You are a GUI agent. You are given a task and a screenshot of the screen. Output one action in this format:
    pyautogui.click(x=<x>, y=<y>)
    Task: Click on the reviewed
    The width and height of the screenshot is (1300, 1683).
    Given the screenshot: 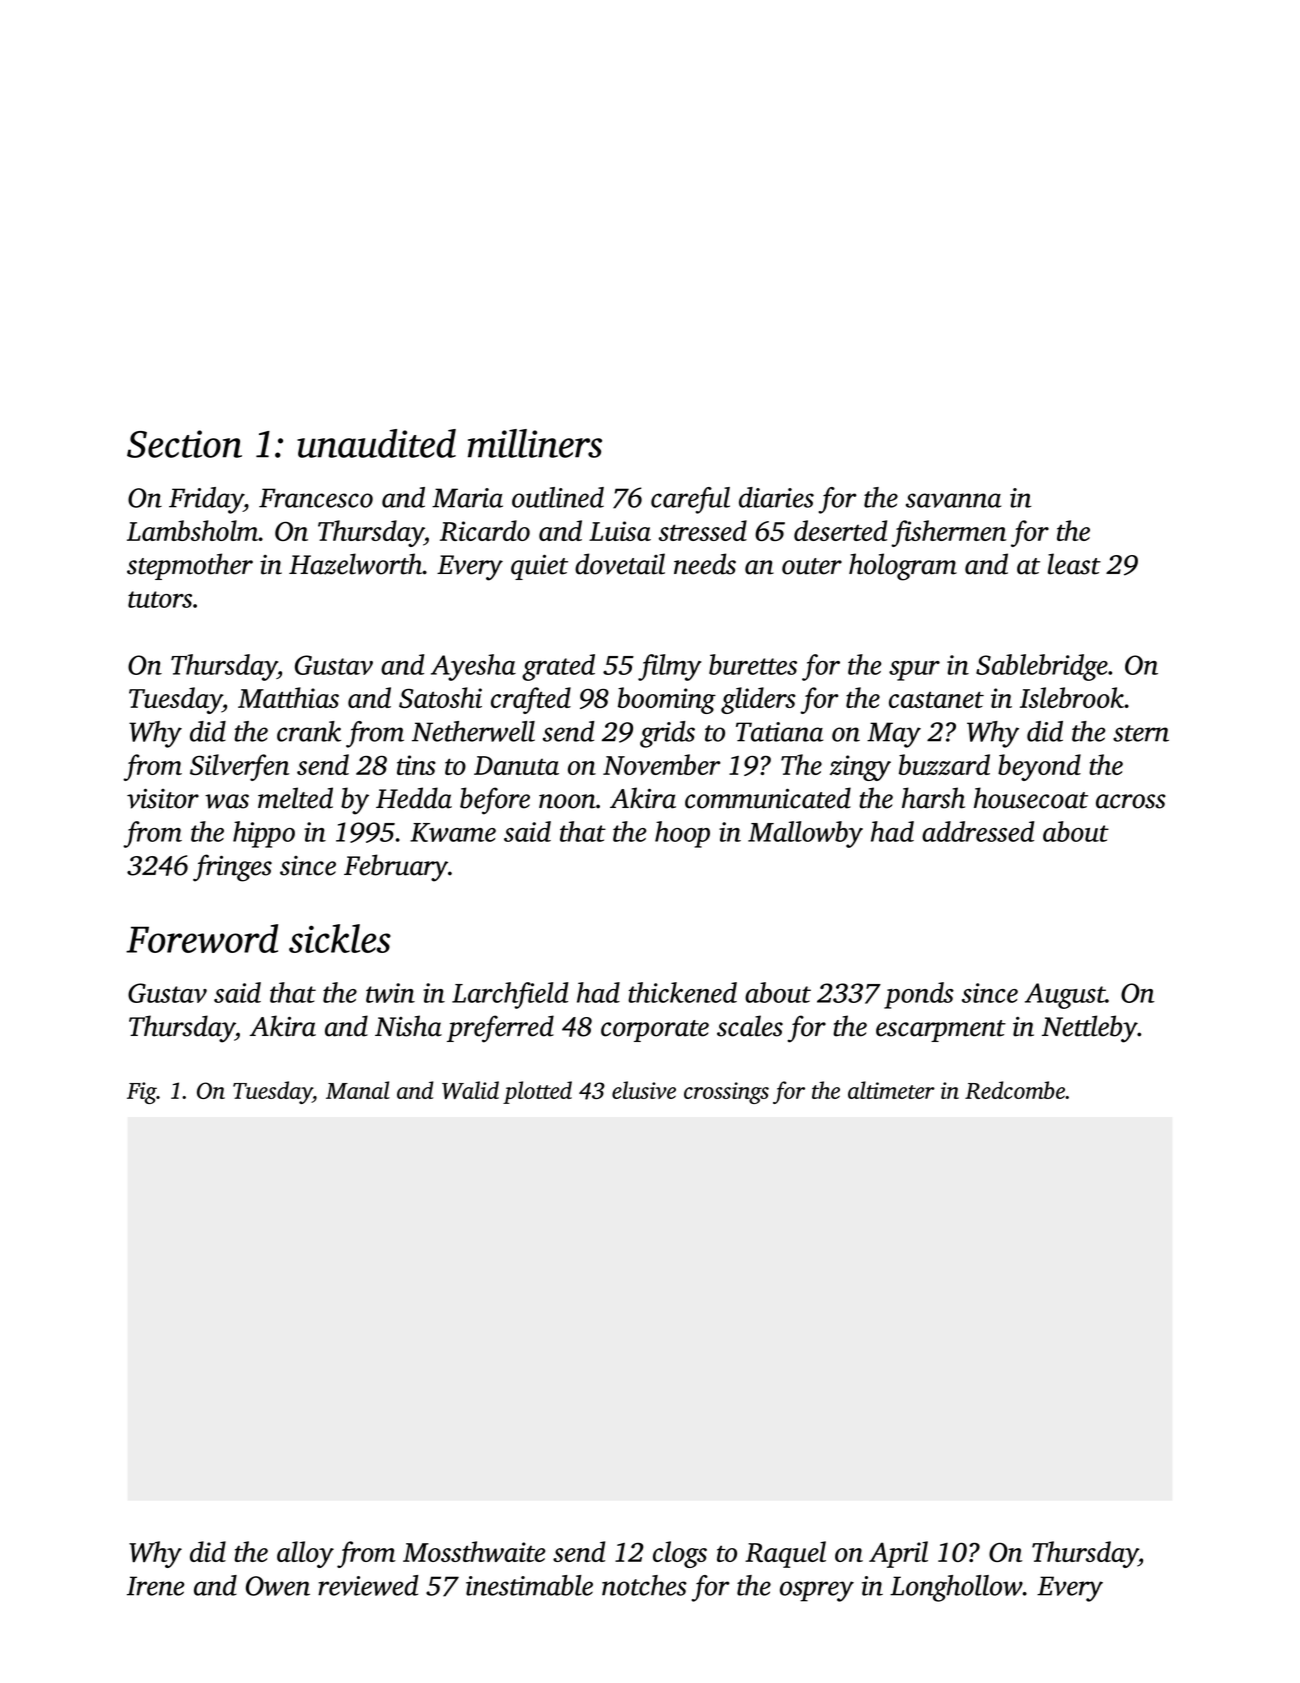 What is the action you would take?
    pyautogui.click(x=368, y=1585)
